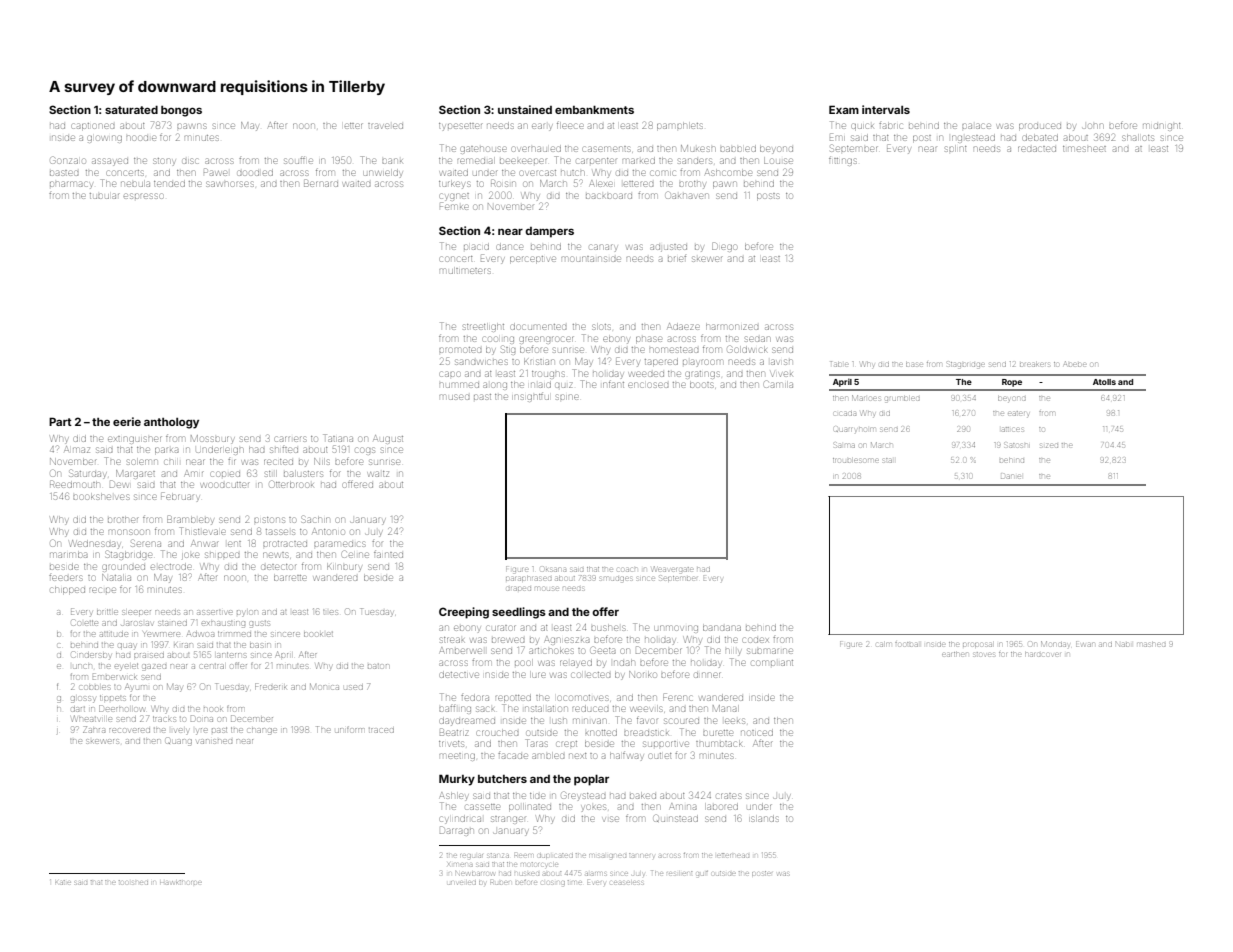 Image resolution: width=1233 pixels, height=952 pixels. What do you see at coordinates (886, 109) in the screenshot?
I see `intervals` at bounding box center [886, 109].
